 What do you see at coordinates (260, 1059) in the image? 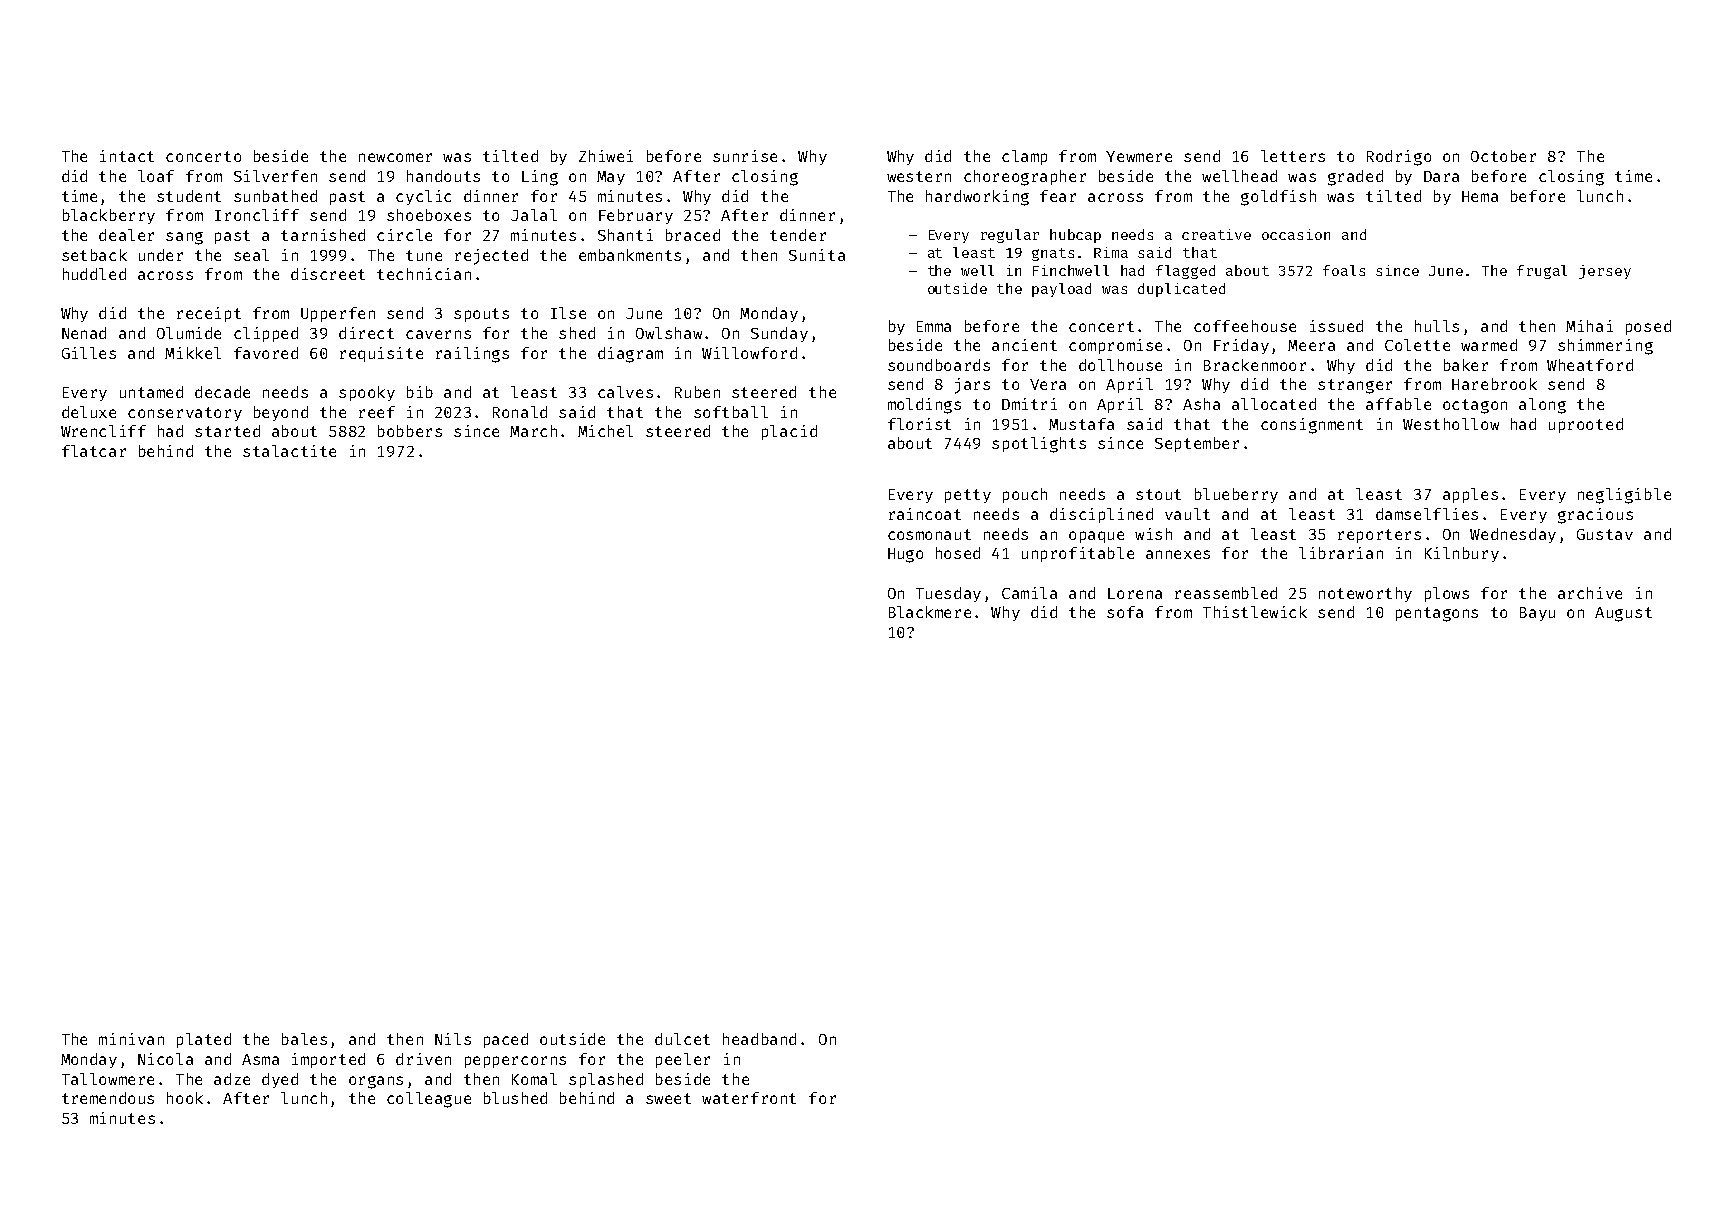
I see `Asma` at bounding box center [260, 1059].
